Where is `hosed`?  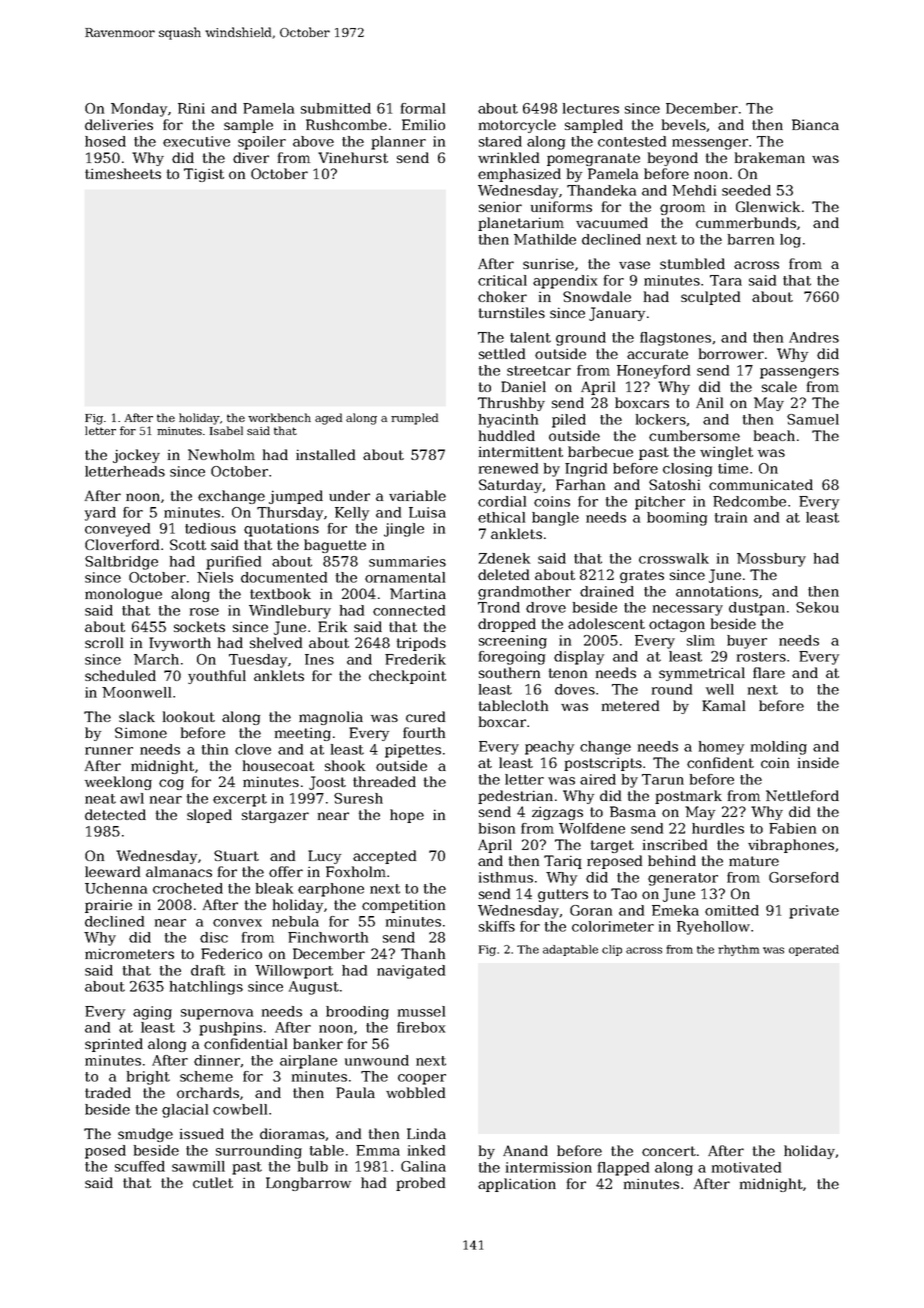 hosed is located at coordinates (105, 141).
